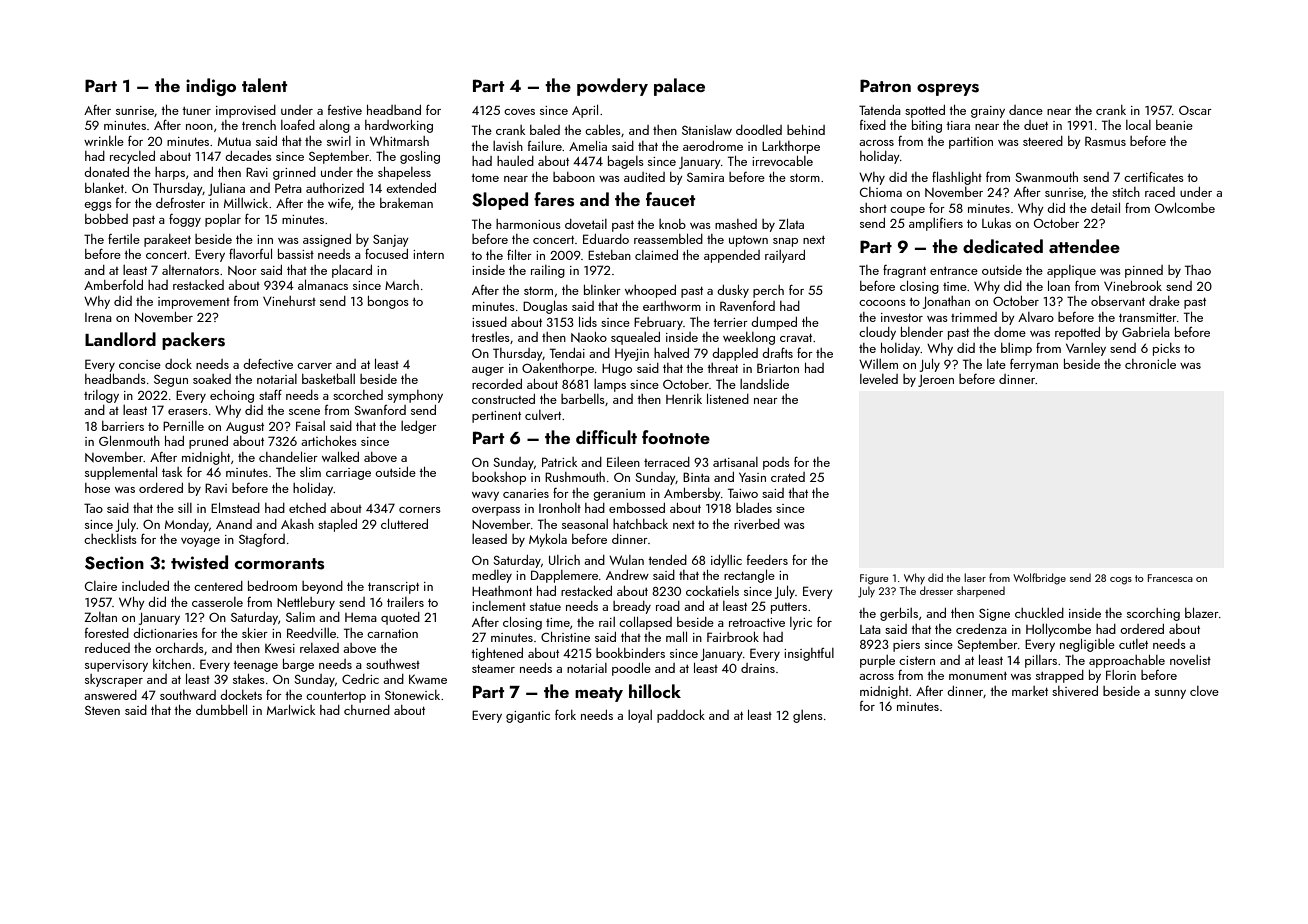 The height and width of the screenshot is (924, 1308). I want to click on dance, so click(1026, 110).
